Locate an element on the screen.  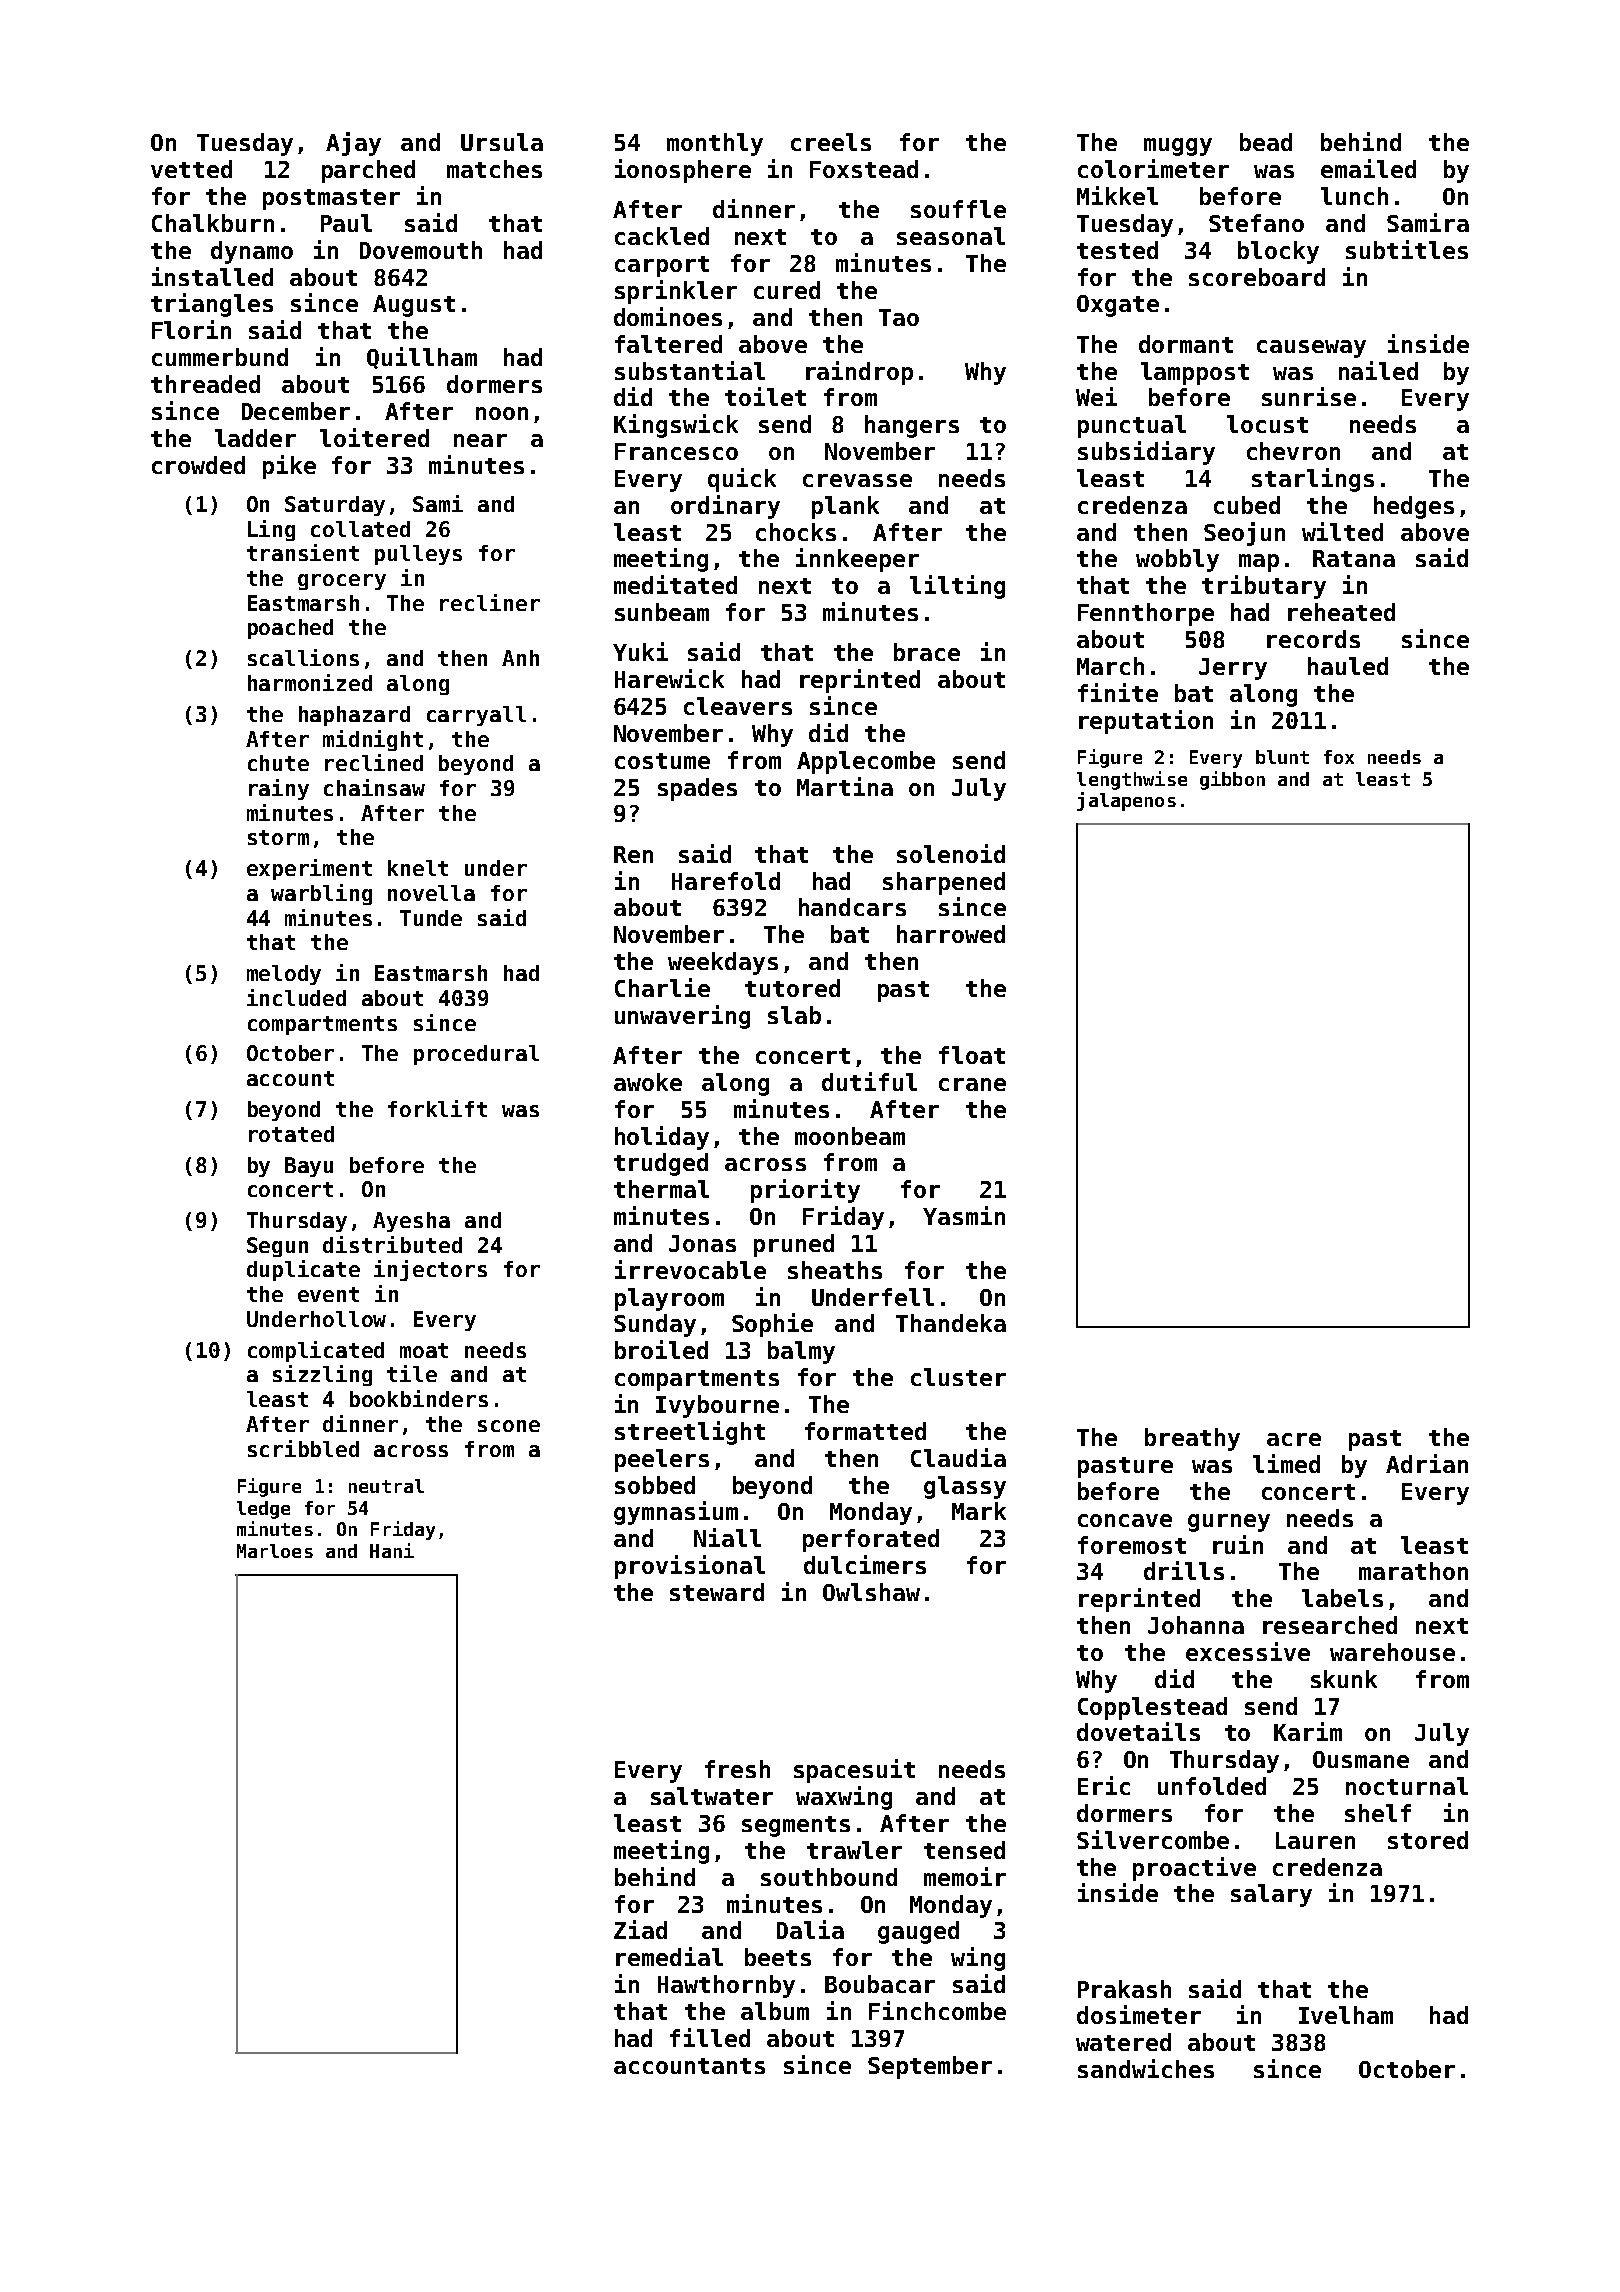
September is located at coordinates (930, 2067).
